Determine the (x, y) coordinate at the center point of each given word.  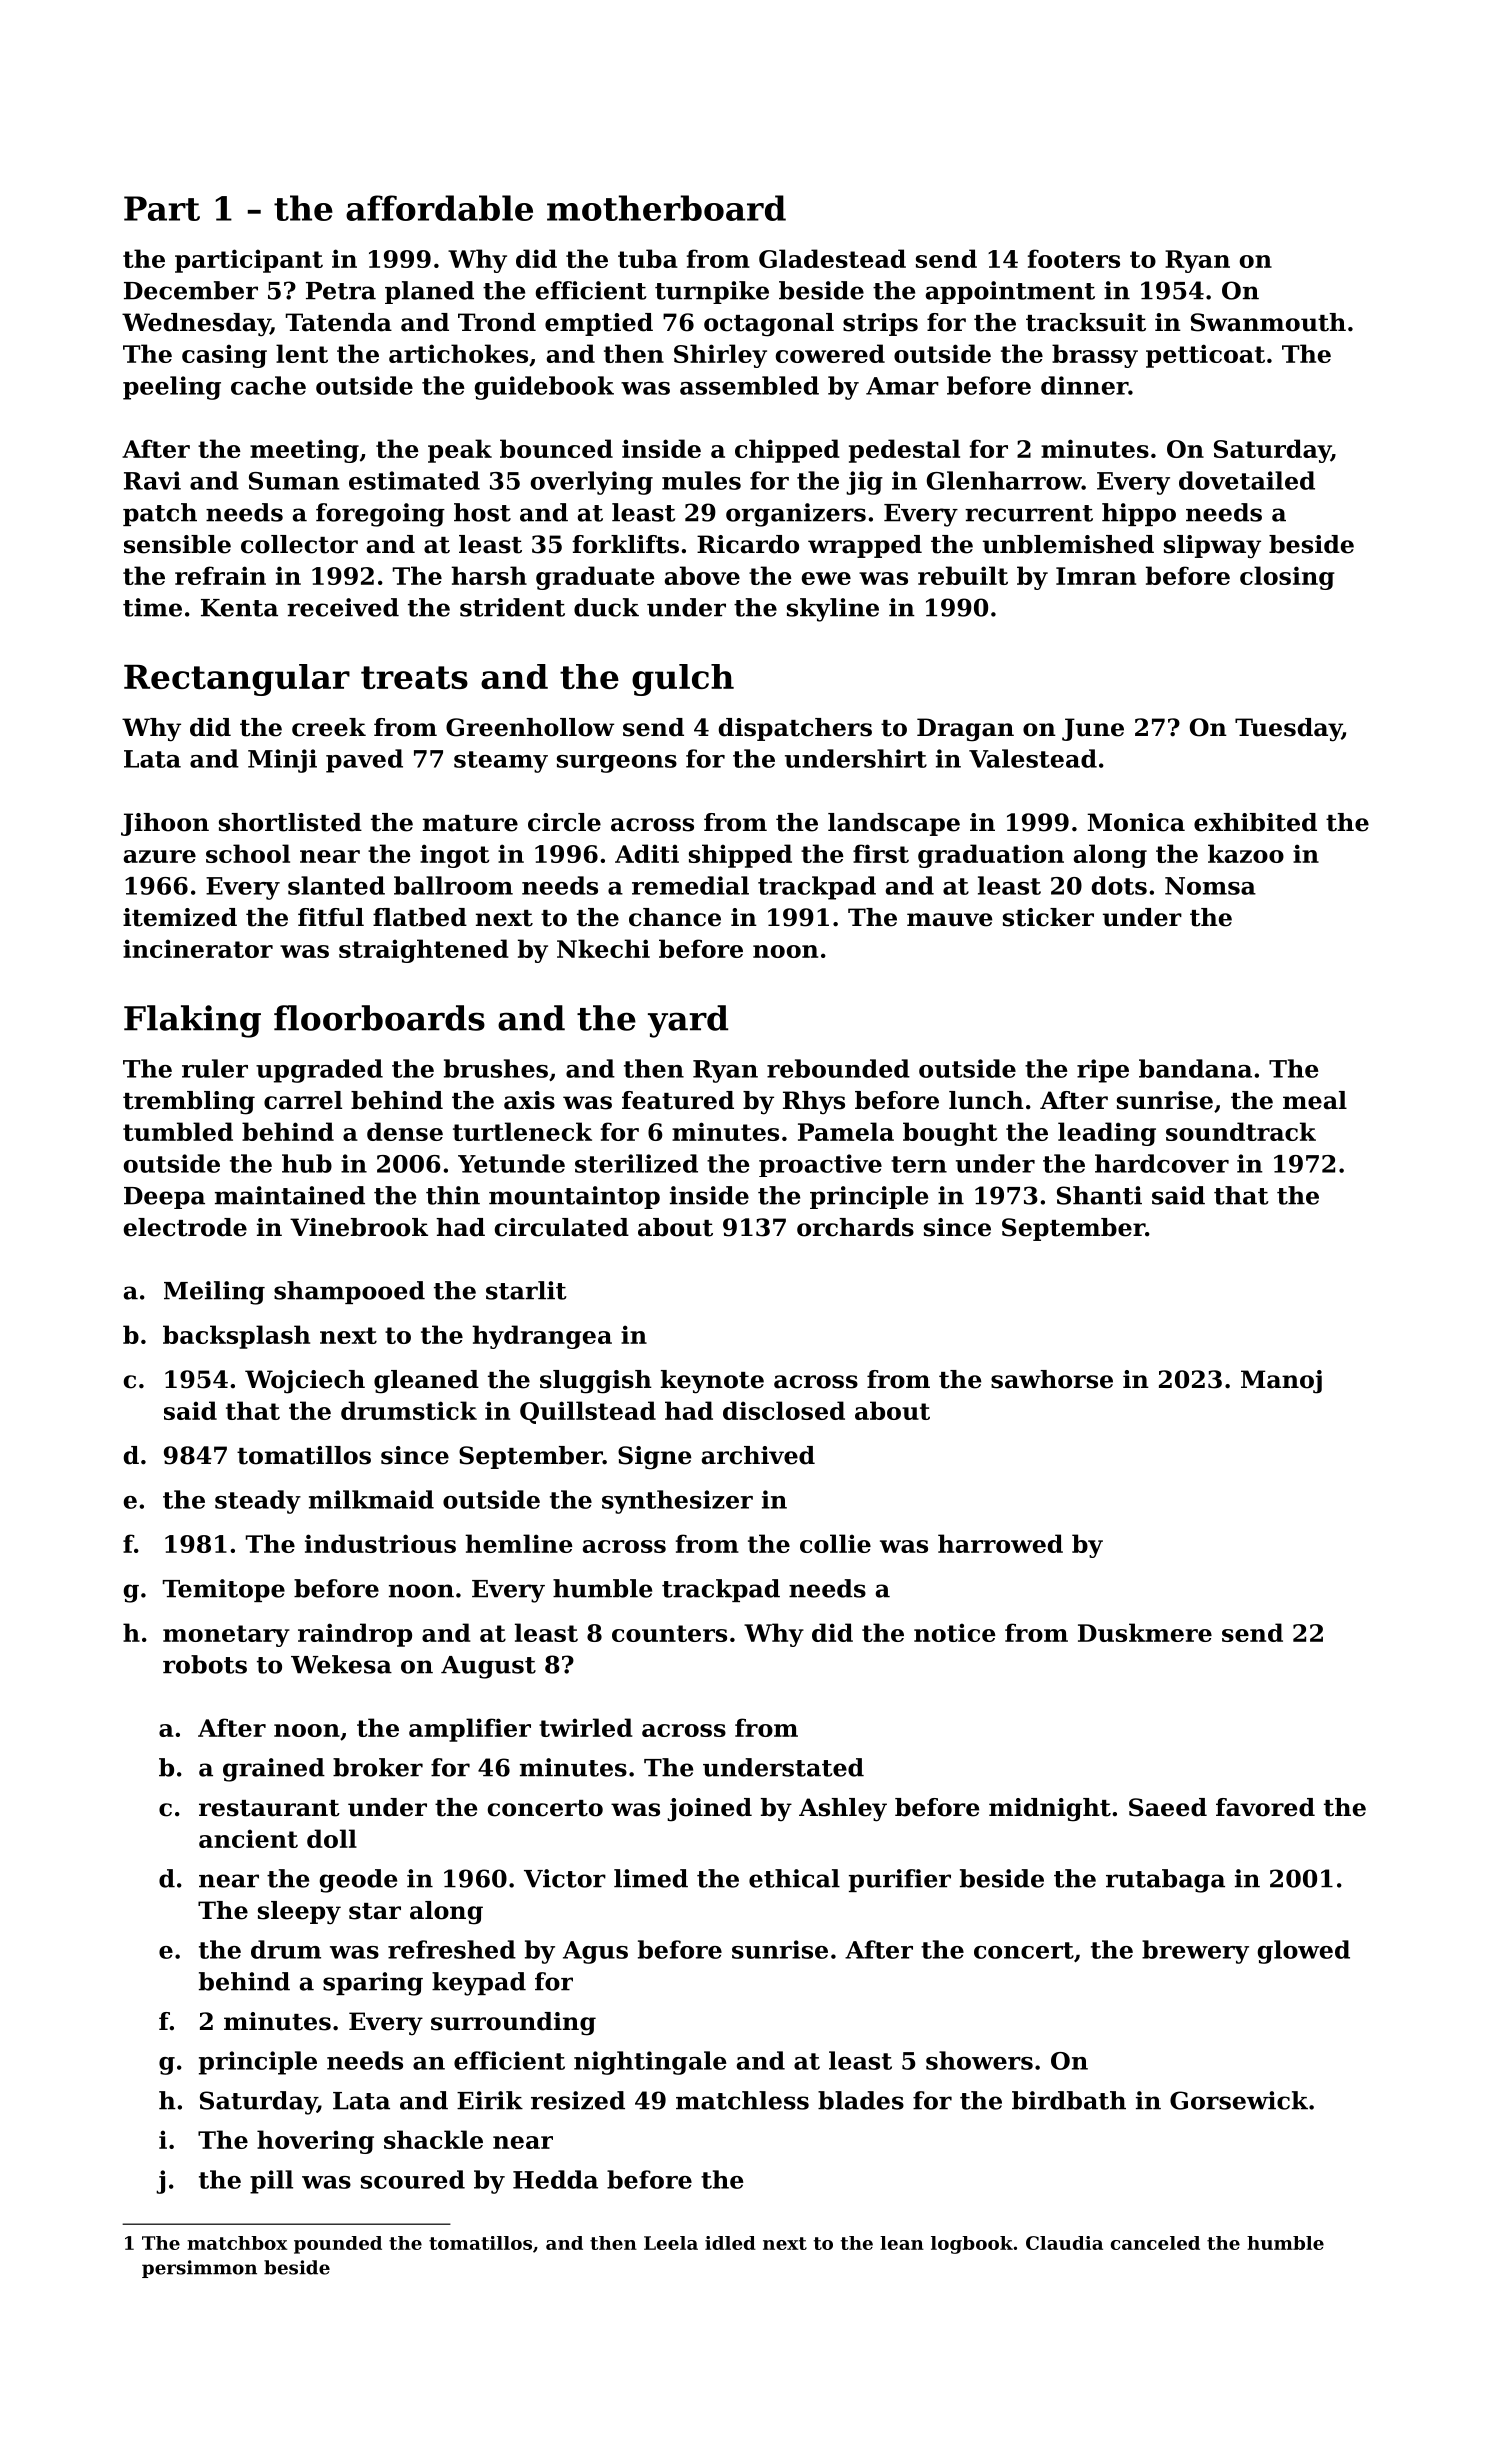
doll (332, 1838)
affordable (439, 208)
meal (1315, 1100)
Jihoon (165, 824)
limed (651, 1878)
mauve (949, 920)
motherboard (666, 208)
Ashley (843, 1810)
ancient (248, 1838)
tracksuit (1086, 322)
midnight (1050, 1810)
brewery (1195, 1952)
